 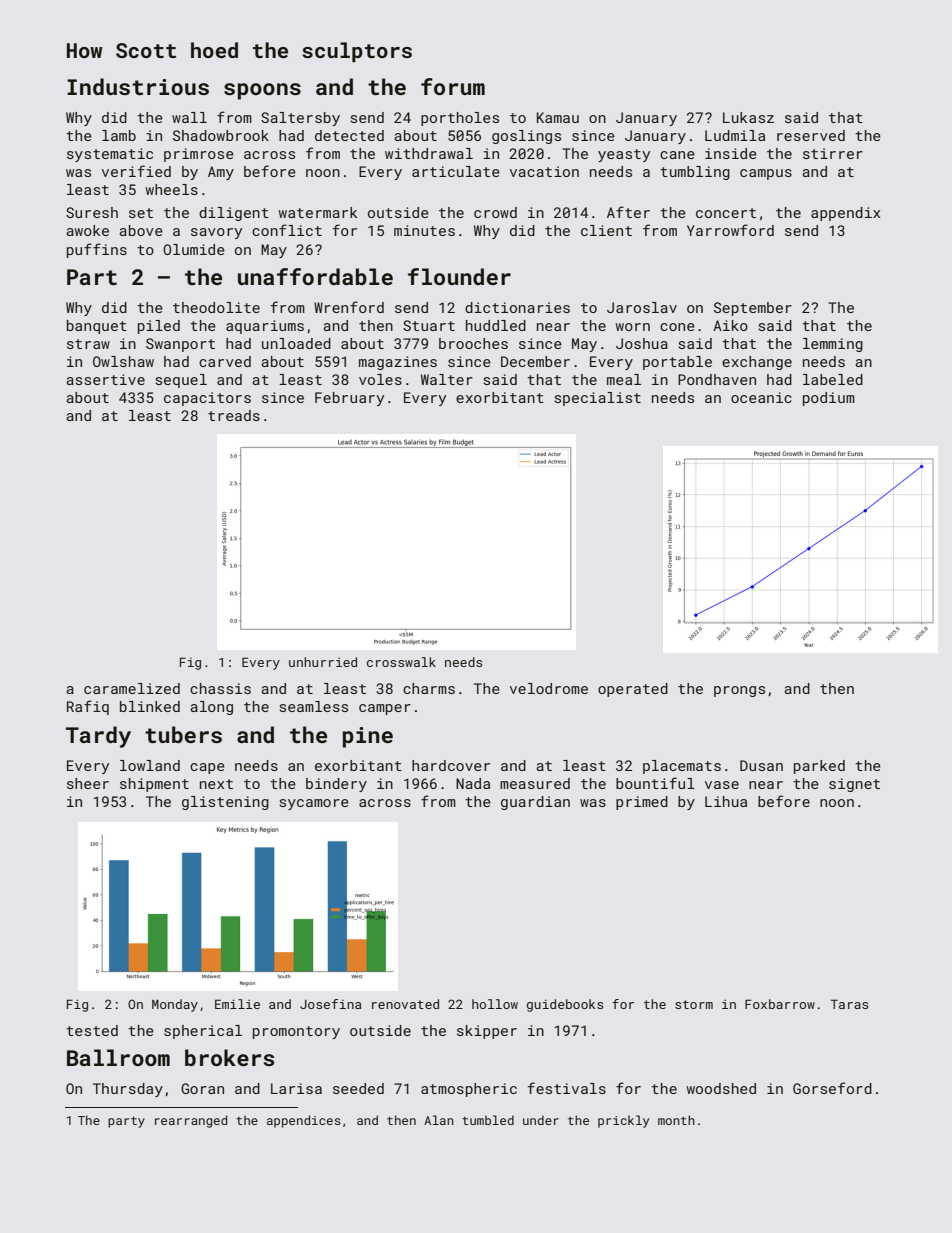 I want to click on Lihua, so click(x=726, y=801).
